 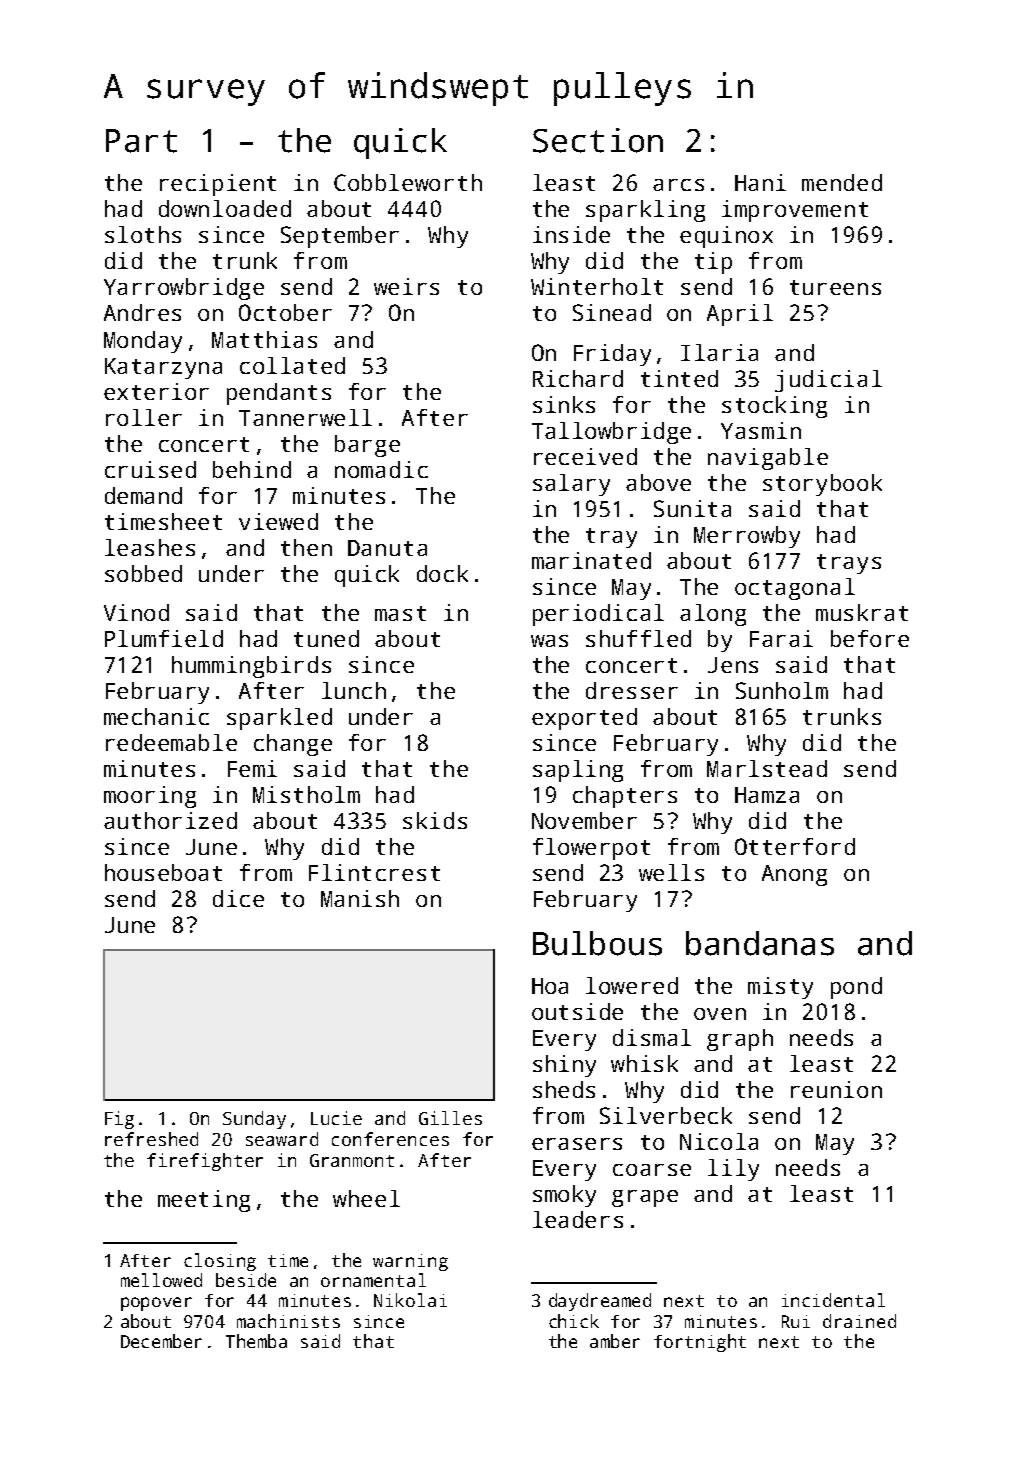 What do you see at coordinates (163, 872) in the screenshot?
I see `houseboat` at bounding box center [163, 872].
